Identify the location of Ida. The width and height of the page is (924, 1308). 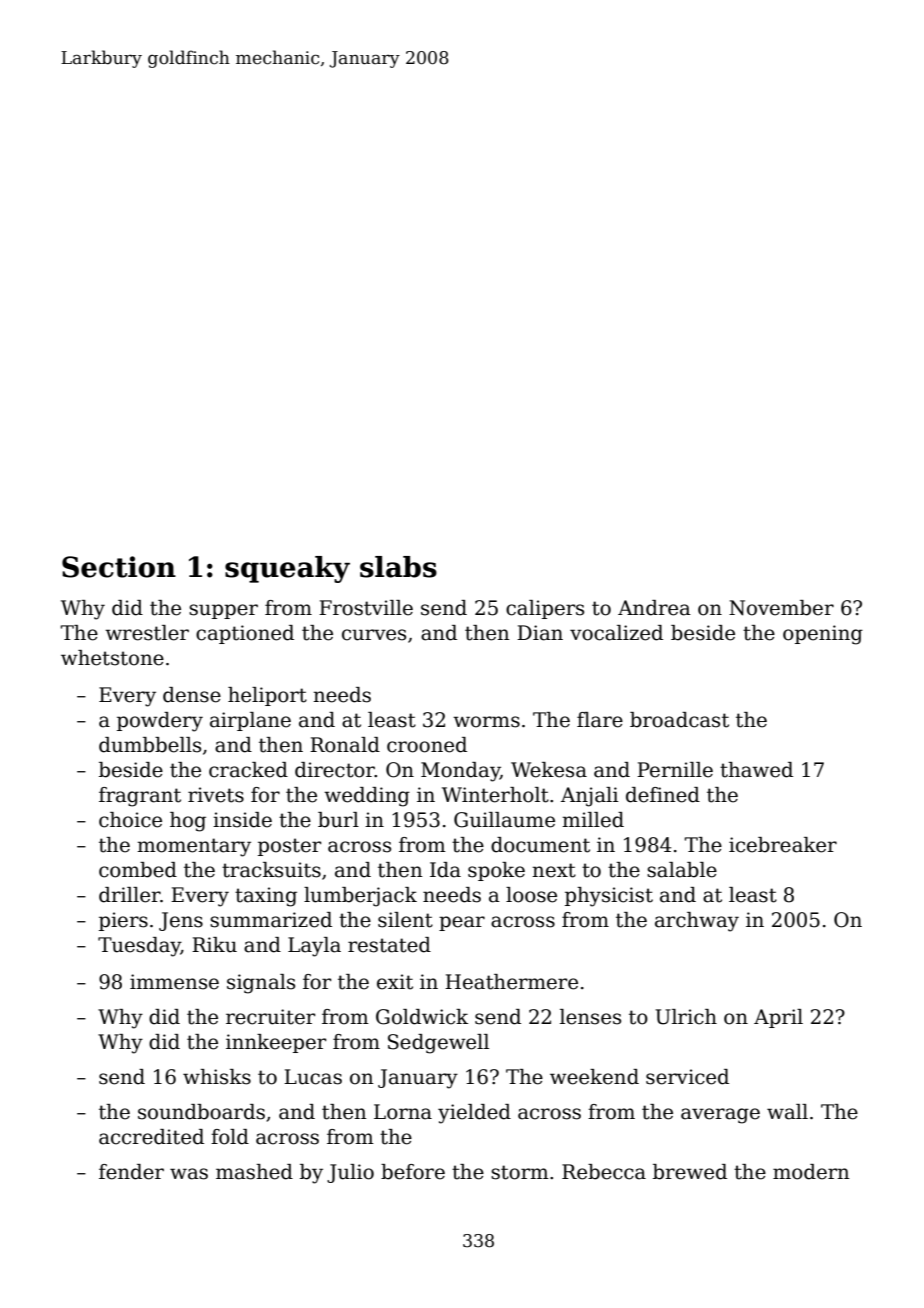
(445, 870).
